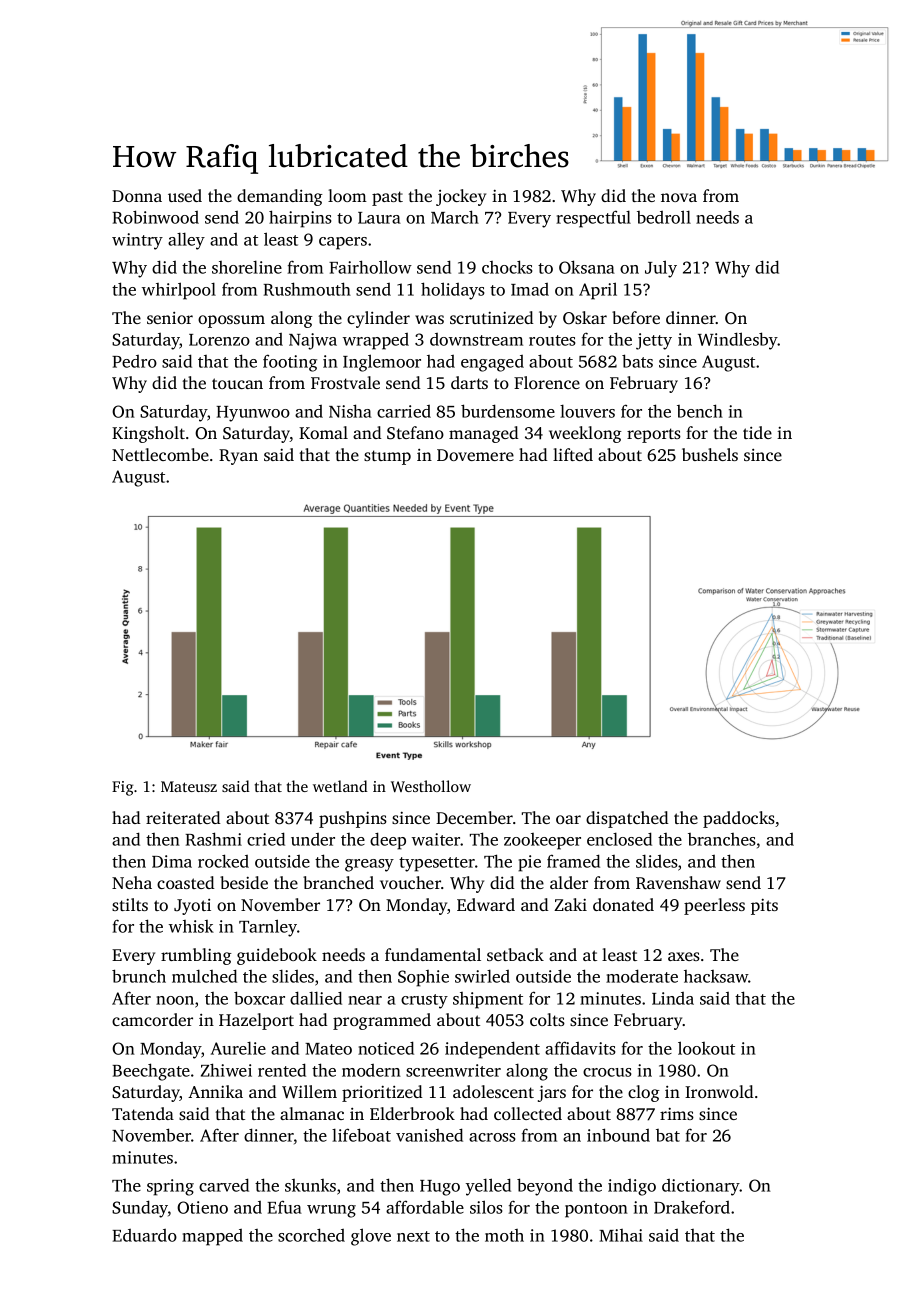 This page has width=908, height=1316. Describe the element at coordinates (570, 904) in the page. I see `Zaki` at that location.
